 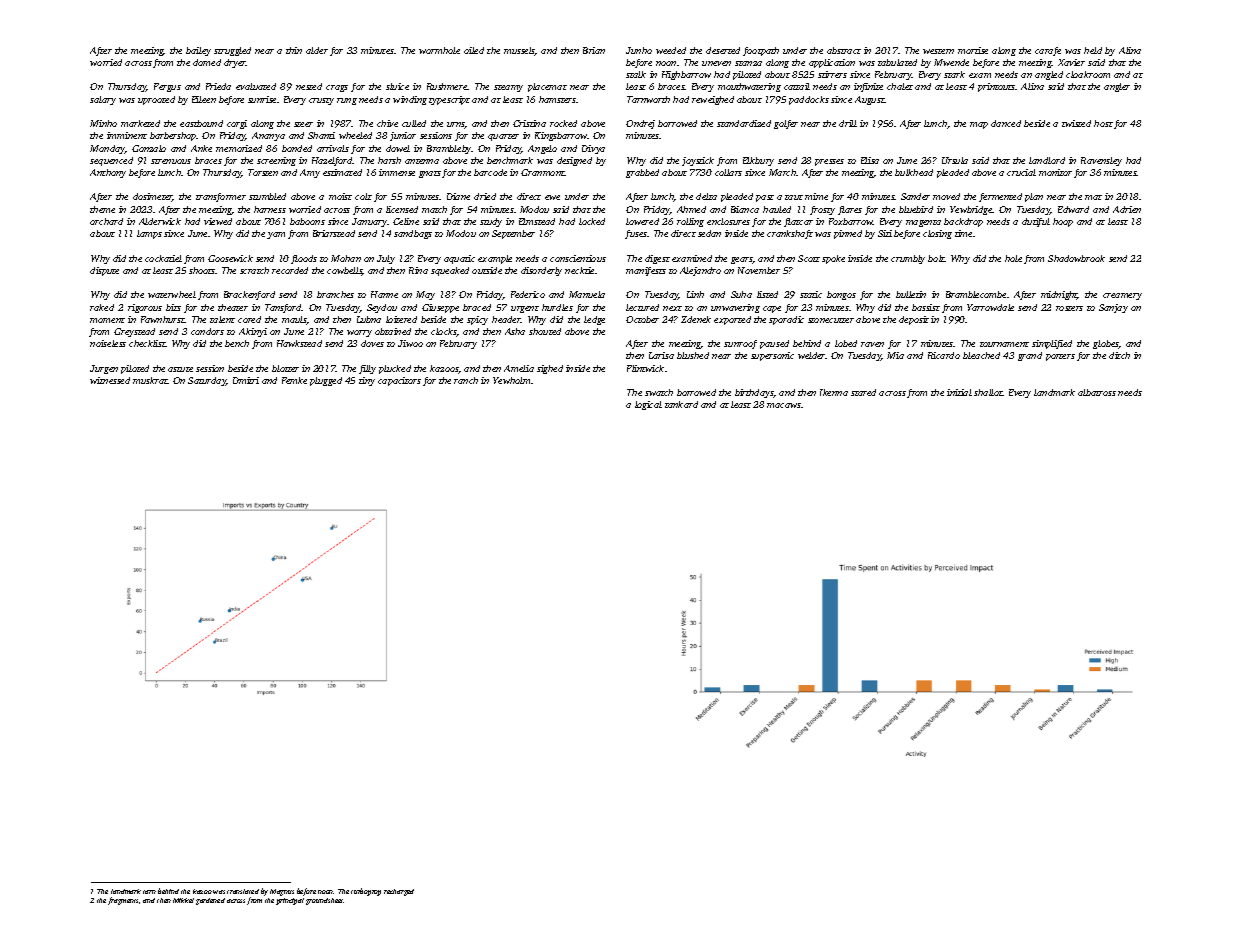 I want to click on ledge, so click(x=594, y=320).
